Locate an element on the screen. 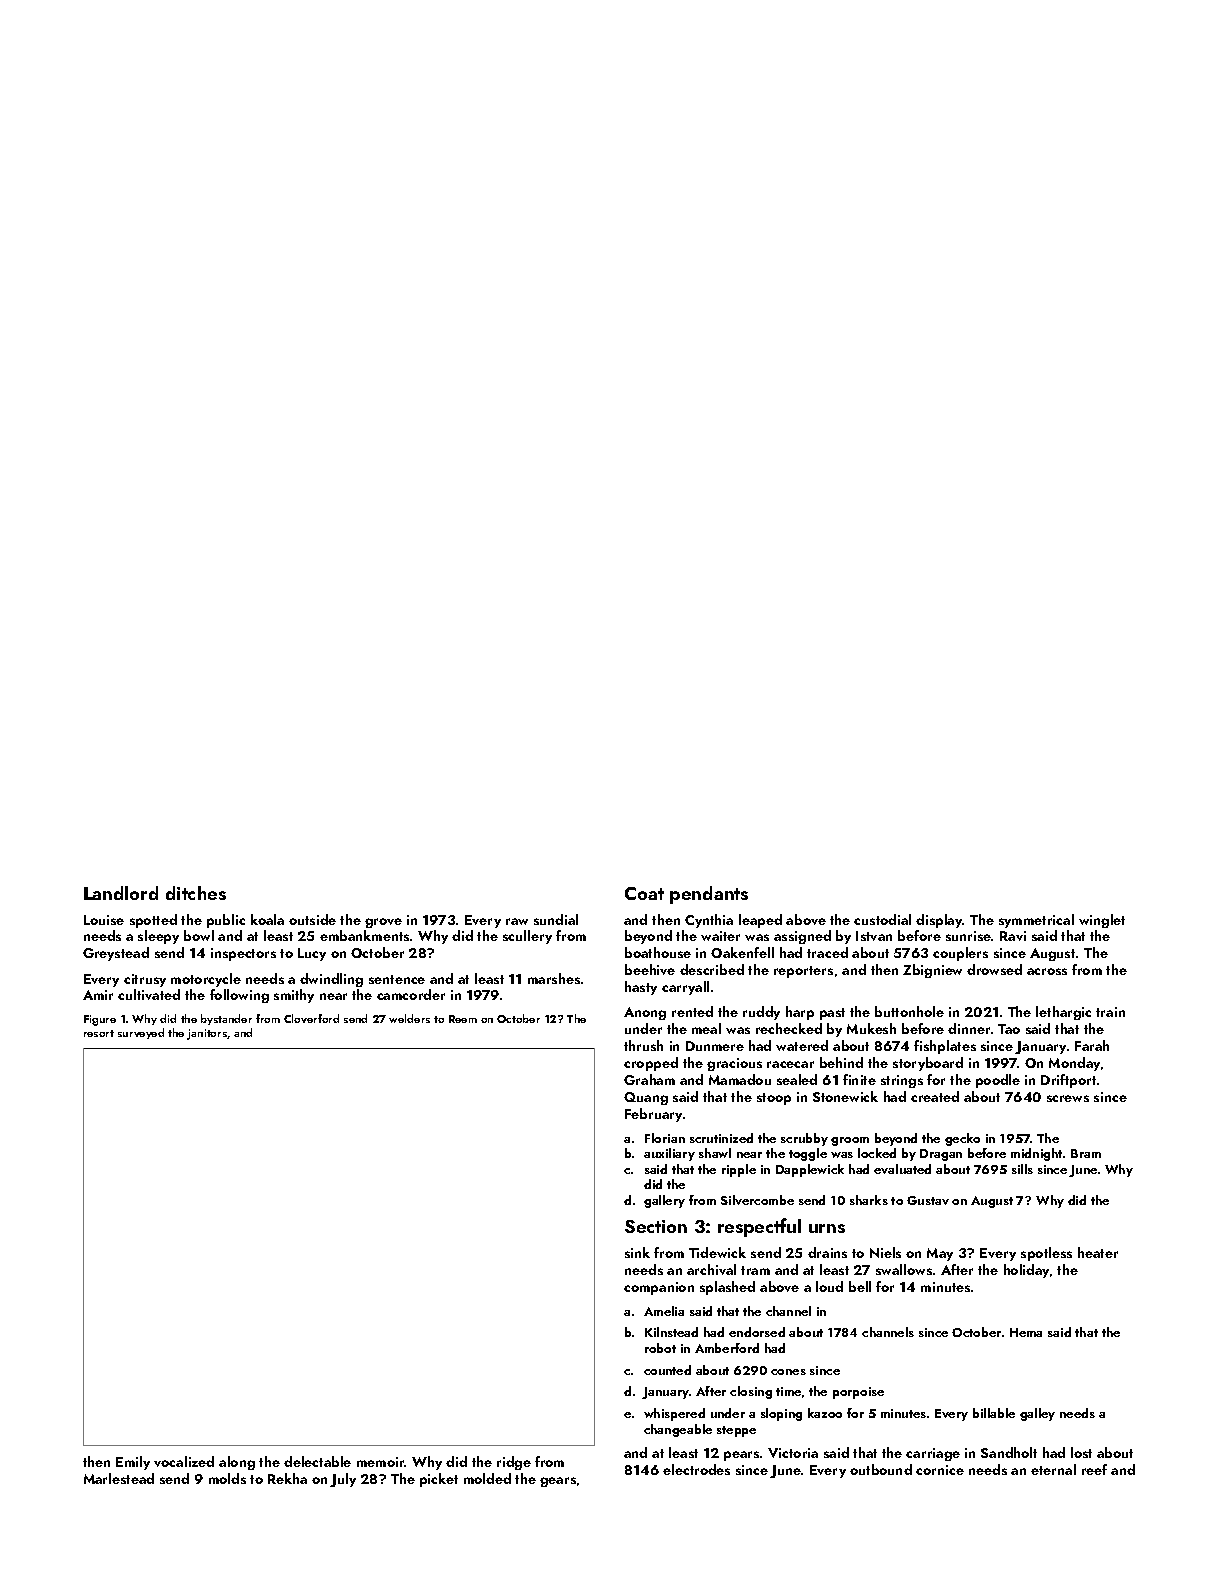 The image size is (1219, 1577). companion is located at coordinates (659, 1288).
